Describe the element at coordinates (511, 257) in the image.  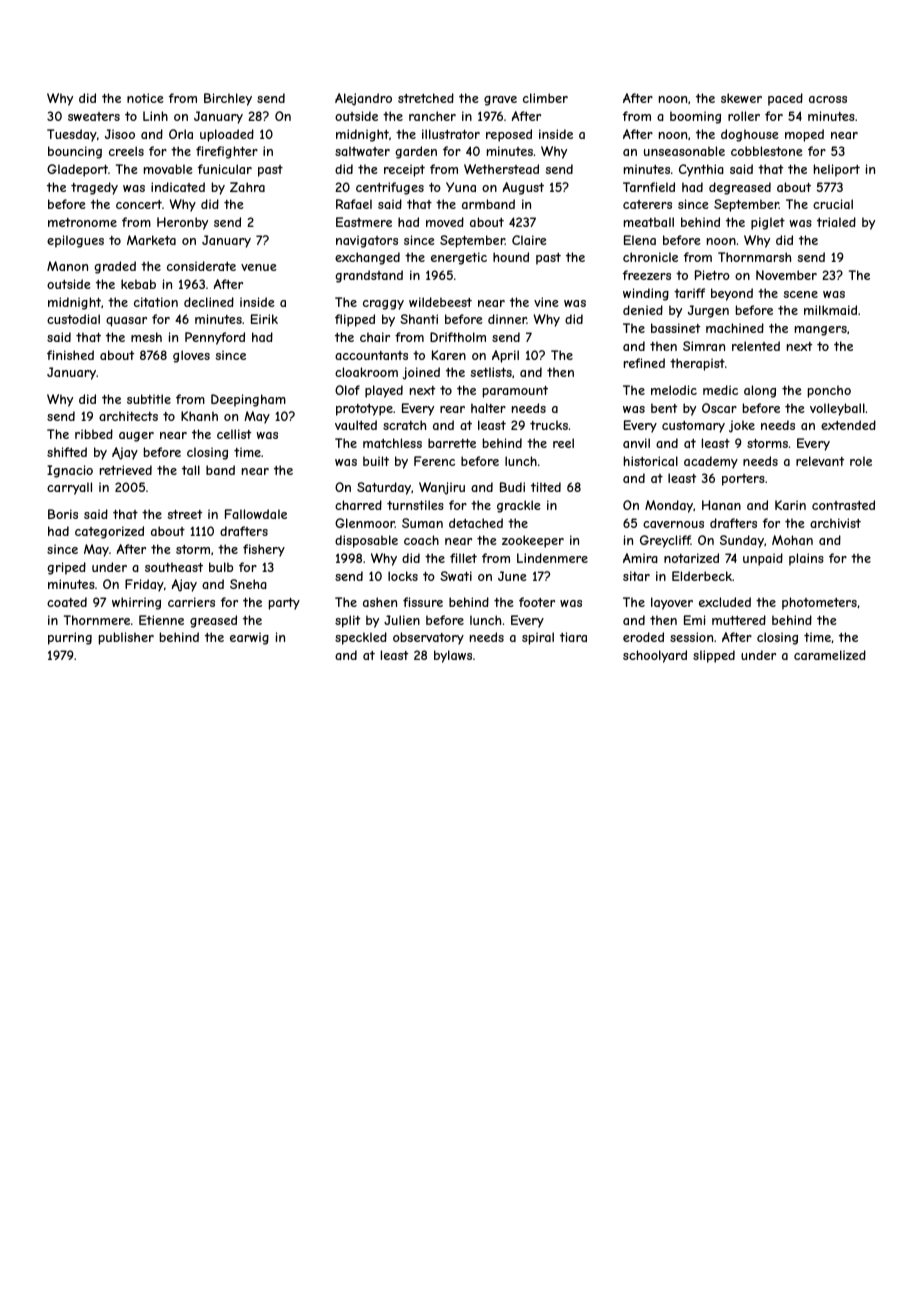
I see `hound` at that location.
